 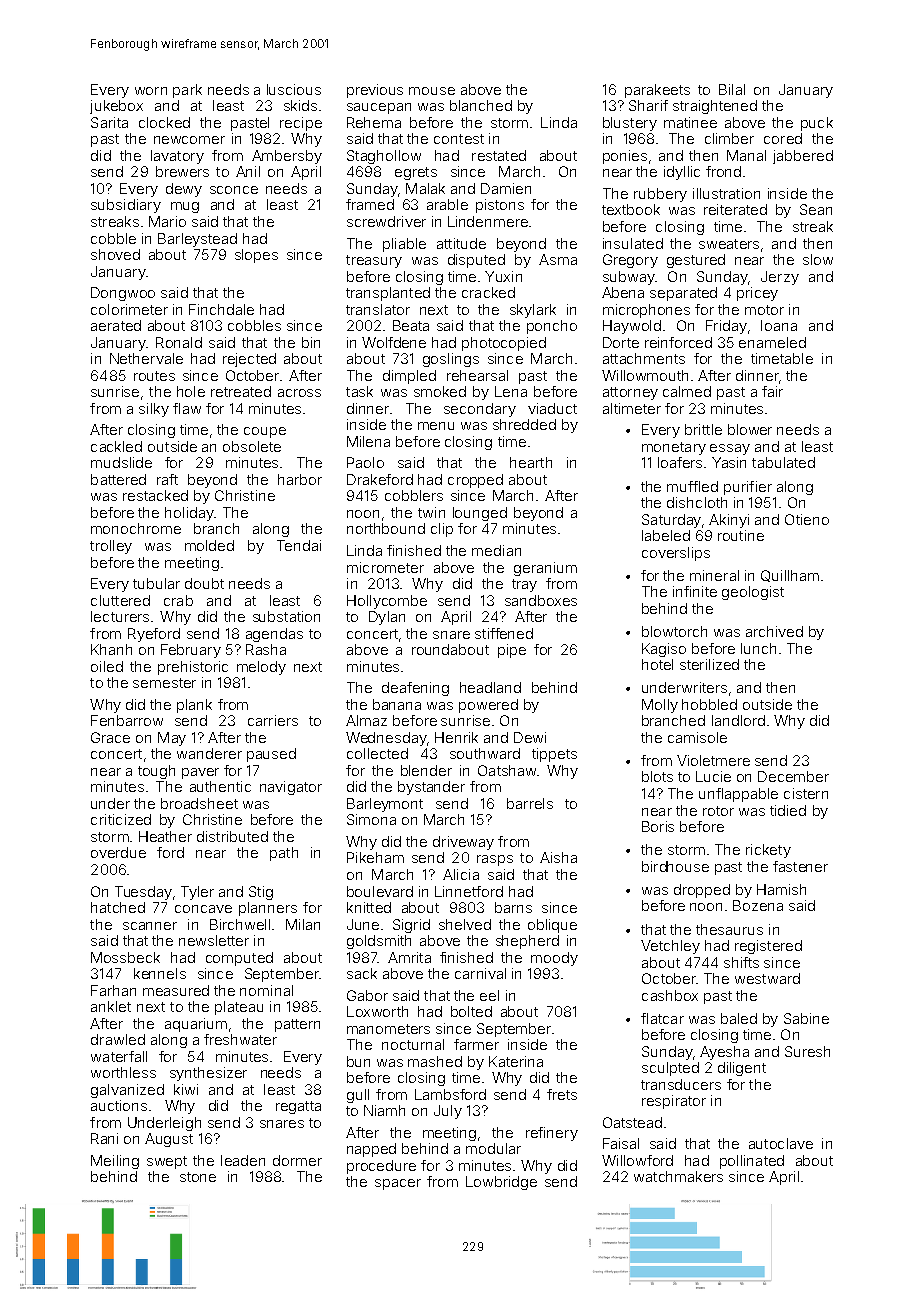 I want to click on median, so click(x=496, y=550).
